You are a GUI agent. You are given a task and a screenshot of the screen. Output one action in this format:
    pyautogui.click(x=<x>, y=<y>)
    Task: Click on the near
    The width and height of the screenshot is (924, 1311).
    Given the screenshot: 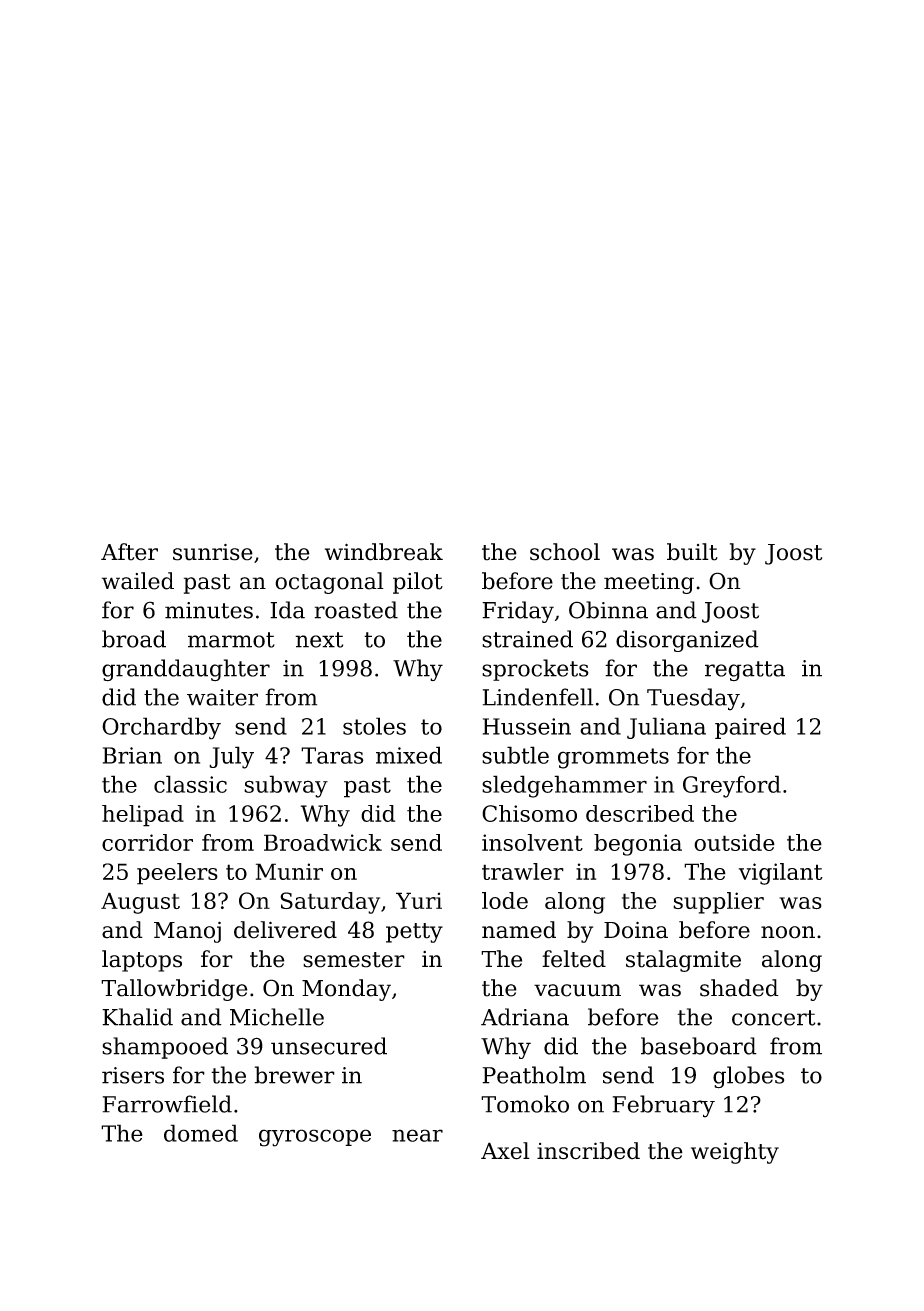 What is the action you would take?
    pyautogui.click(x=417, y=1135)
